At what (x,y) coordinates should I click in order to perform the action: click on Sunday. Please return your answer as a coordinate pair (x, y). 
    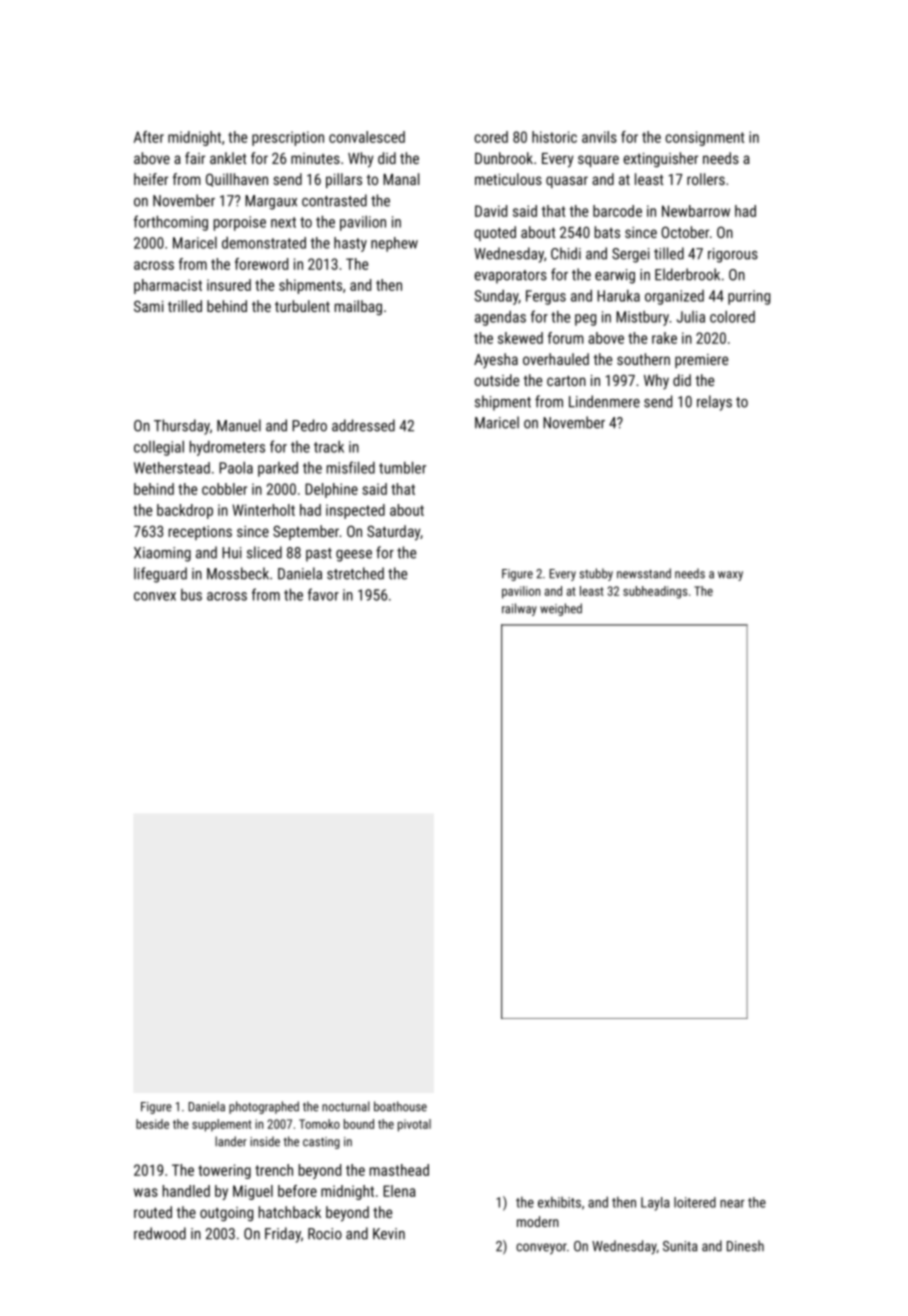
    Looking at the image, I should click on (496, 297).
